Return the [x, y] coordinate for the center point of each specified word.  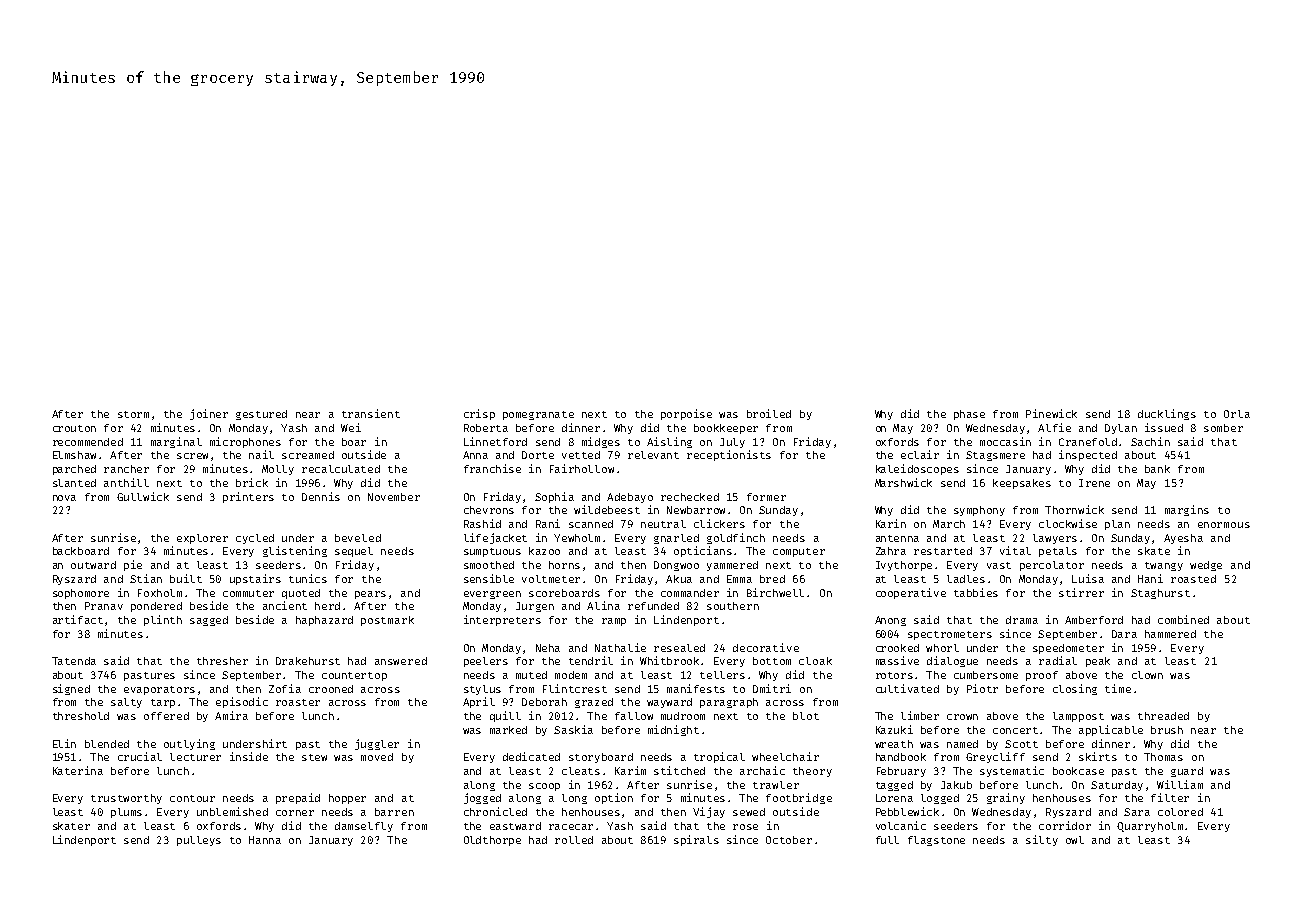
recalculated [341, 469]
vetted [581, 455]
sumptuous [492, 552]
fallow [634, 716]
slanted [74, 483]
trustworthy [126, 799]
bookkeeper [726, 429]
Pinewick [1051, 413]
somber [1223, 428]
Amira [231, 715]
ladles [966, 579]
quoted [301, 594]
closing [1075, 689]
